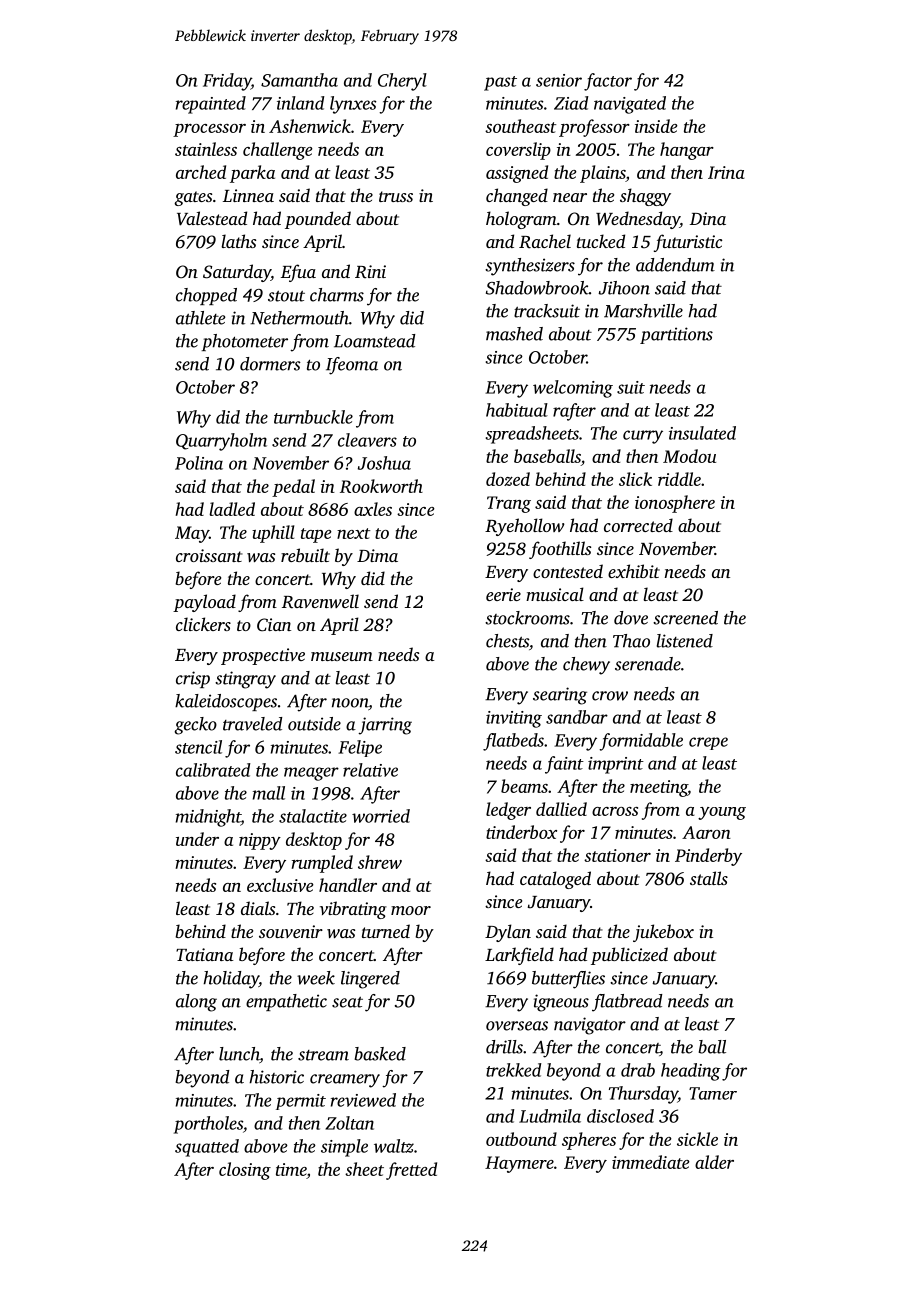 This screenshot has width=924, height=1311. Describe the element at coordinates (196, 1003) in the screenshot. I see `along` at that location.
